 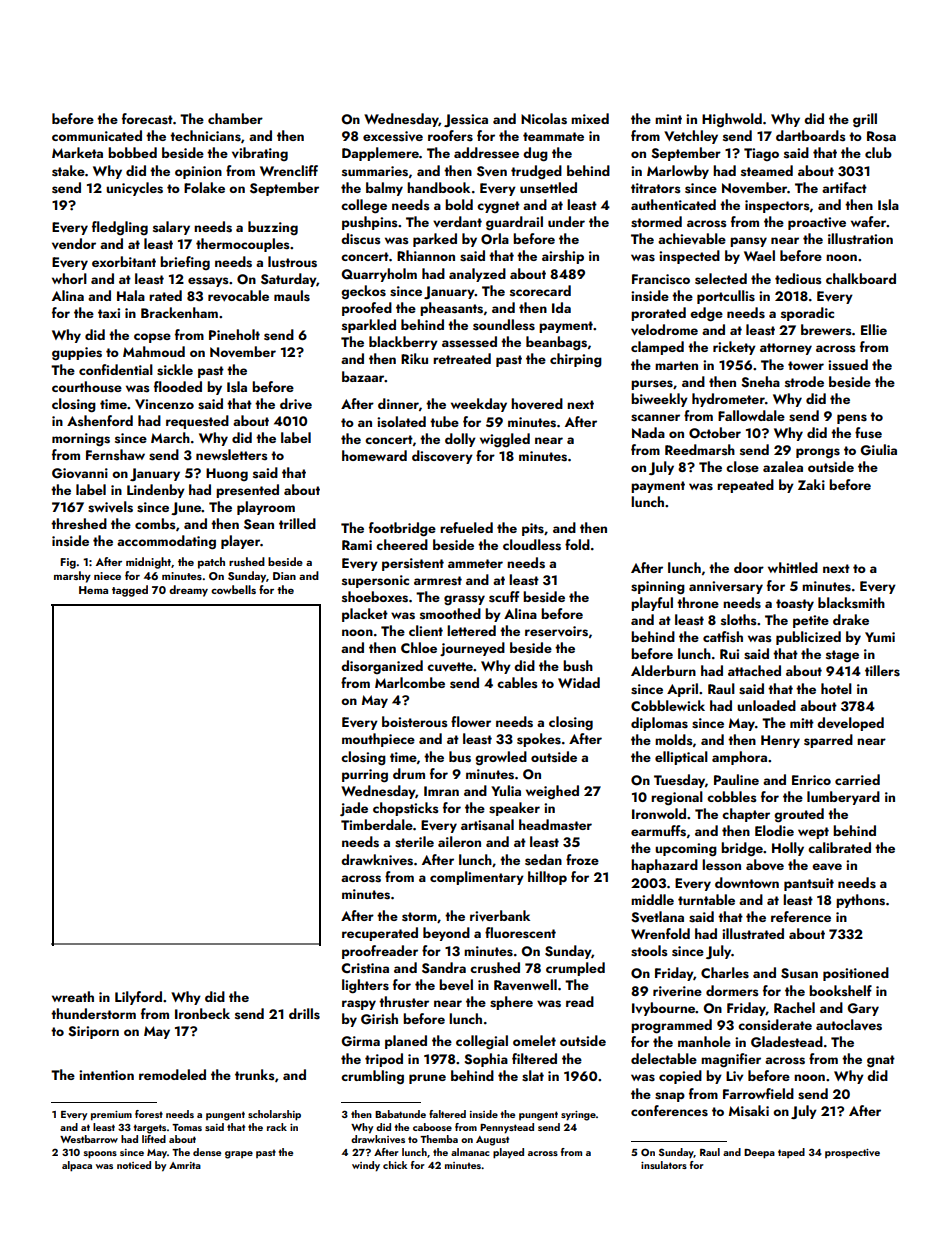 I want to click on buzzing, so click(x=273, y=228).
